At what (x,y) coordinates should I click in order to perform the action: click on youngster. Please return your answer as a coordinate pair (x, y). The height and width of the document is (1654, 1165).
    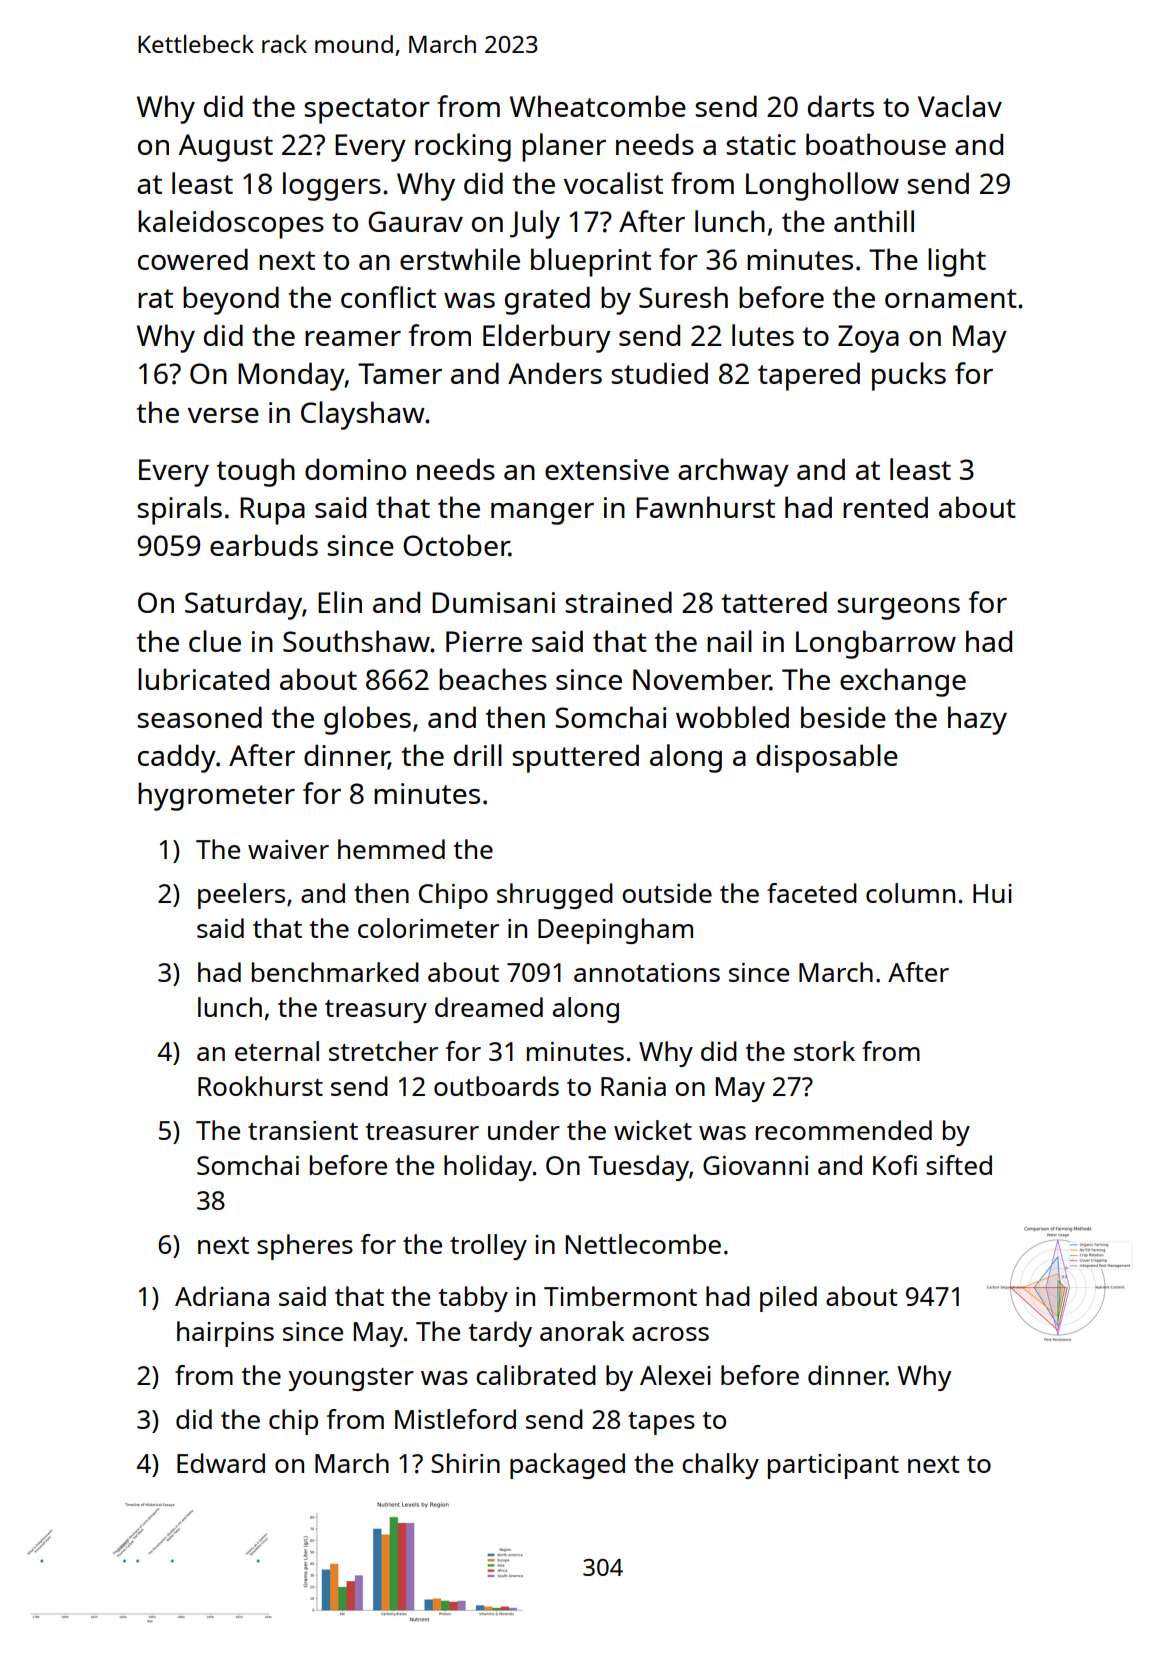
    Looking at the image, I should click on (351, 1379).
